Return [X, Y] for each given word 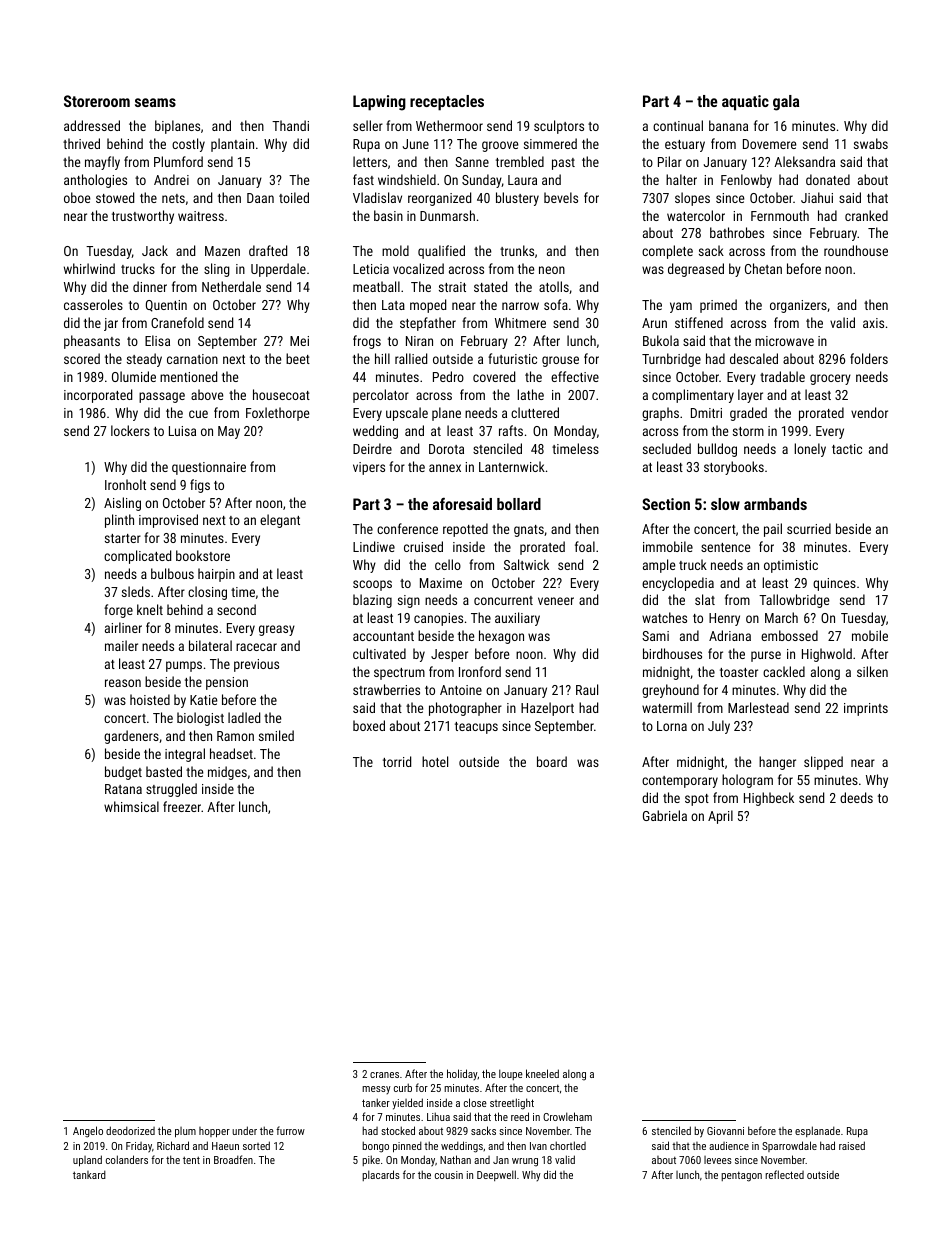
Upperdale [278, 270]
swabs [871, 143]
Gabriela [665, 815]
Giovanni [725, 1131]
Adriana [730, 635]
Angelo [88, 1132]
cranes [384, 1075]
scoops [372, 585]
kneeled [542, 1073]
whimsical [131, 806]
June [416, 144]
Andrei [171, 179]
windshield [407, 179]
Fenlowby [746, 181]
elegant [280, 521]
